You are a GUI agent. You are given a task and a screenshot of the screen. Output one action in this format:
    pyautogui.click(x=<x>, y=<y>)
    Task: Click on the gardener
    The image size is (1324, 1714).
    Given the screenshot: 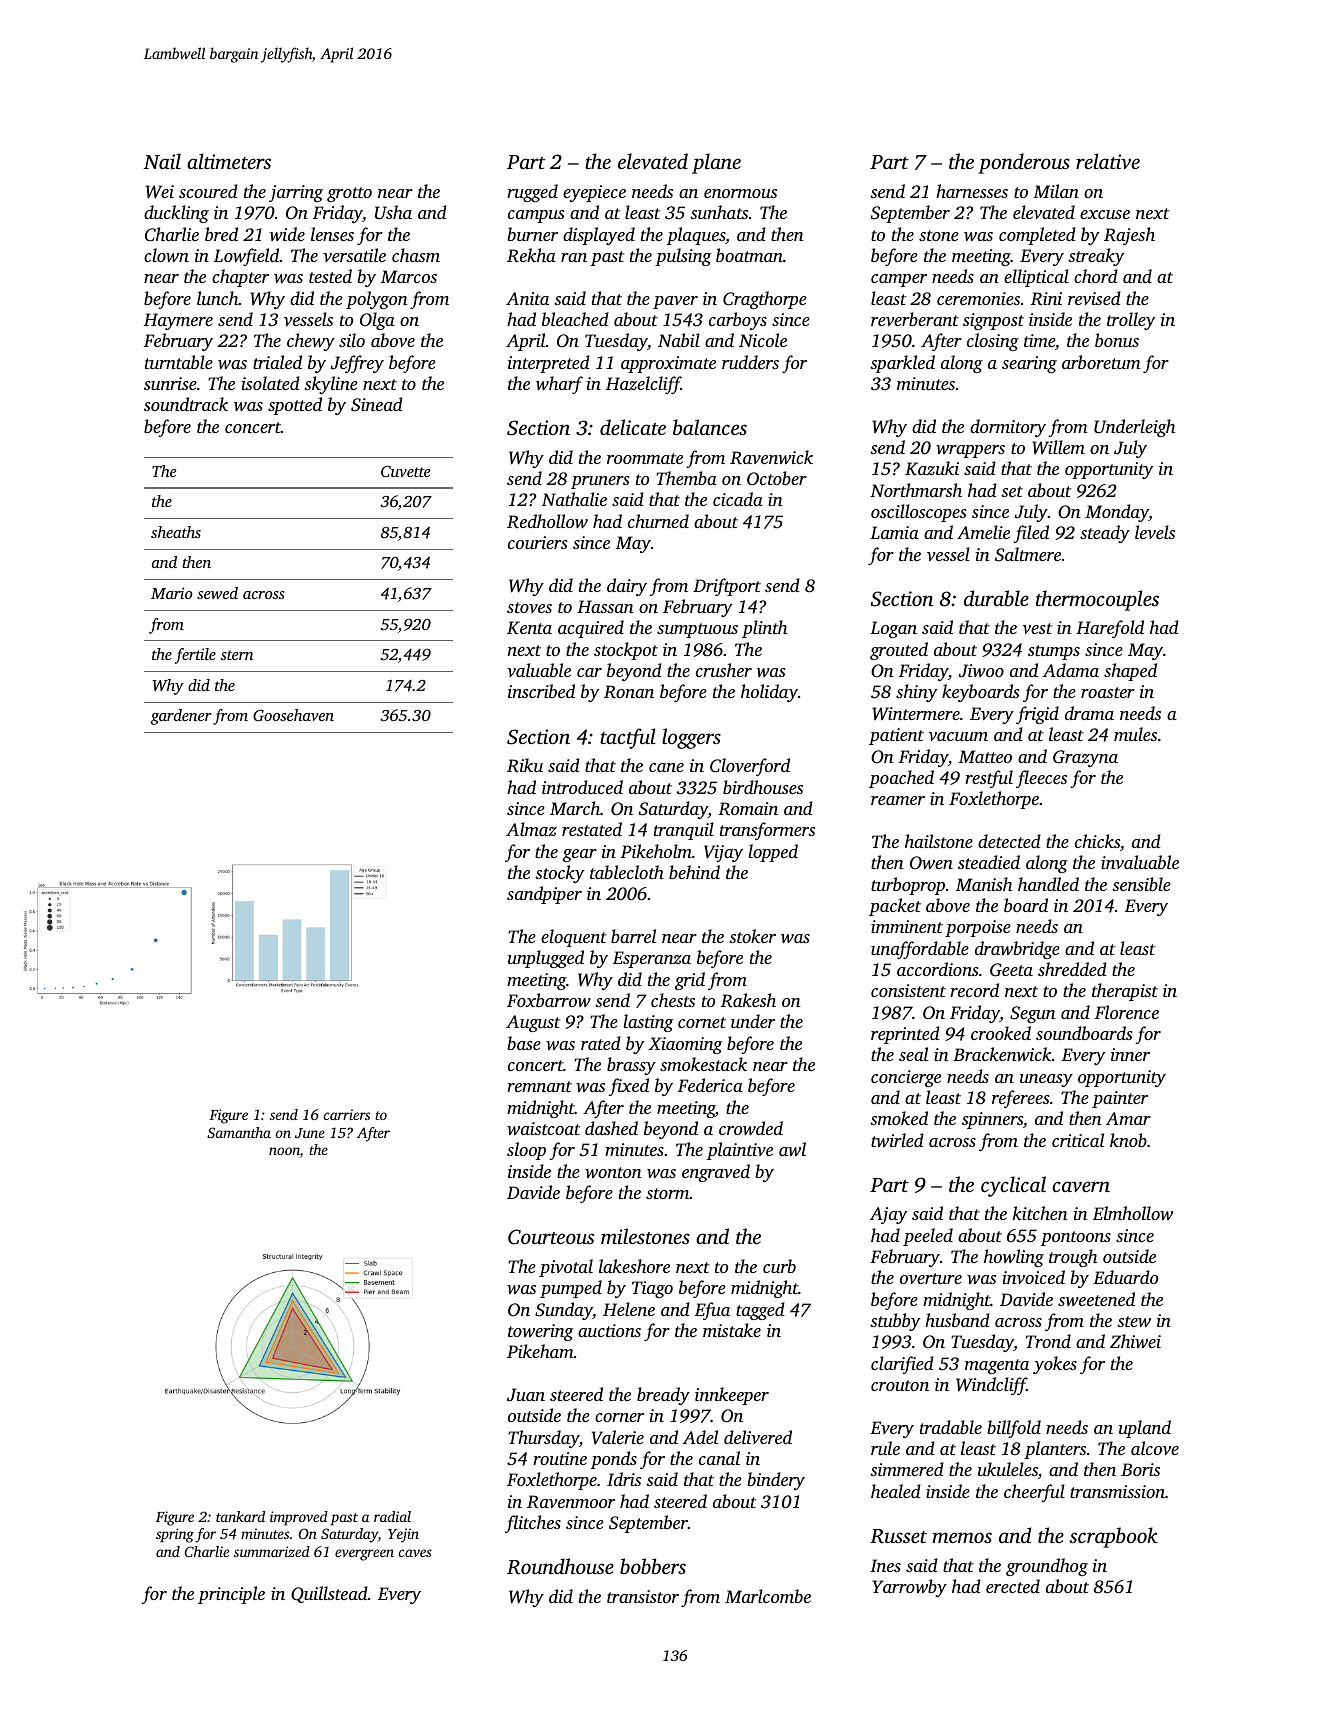 What is the action you would take?
    pyautogui.click(x=181, y=717)
